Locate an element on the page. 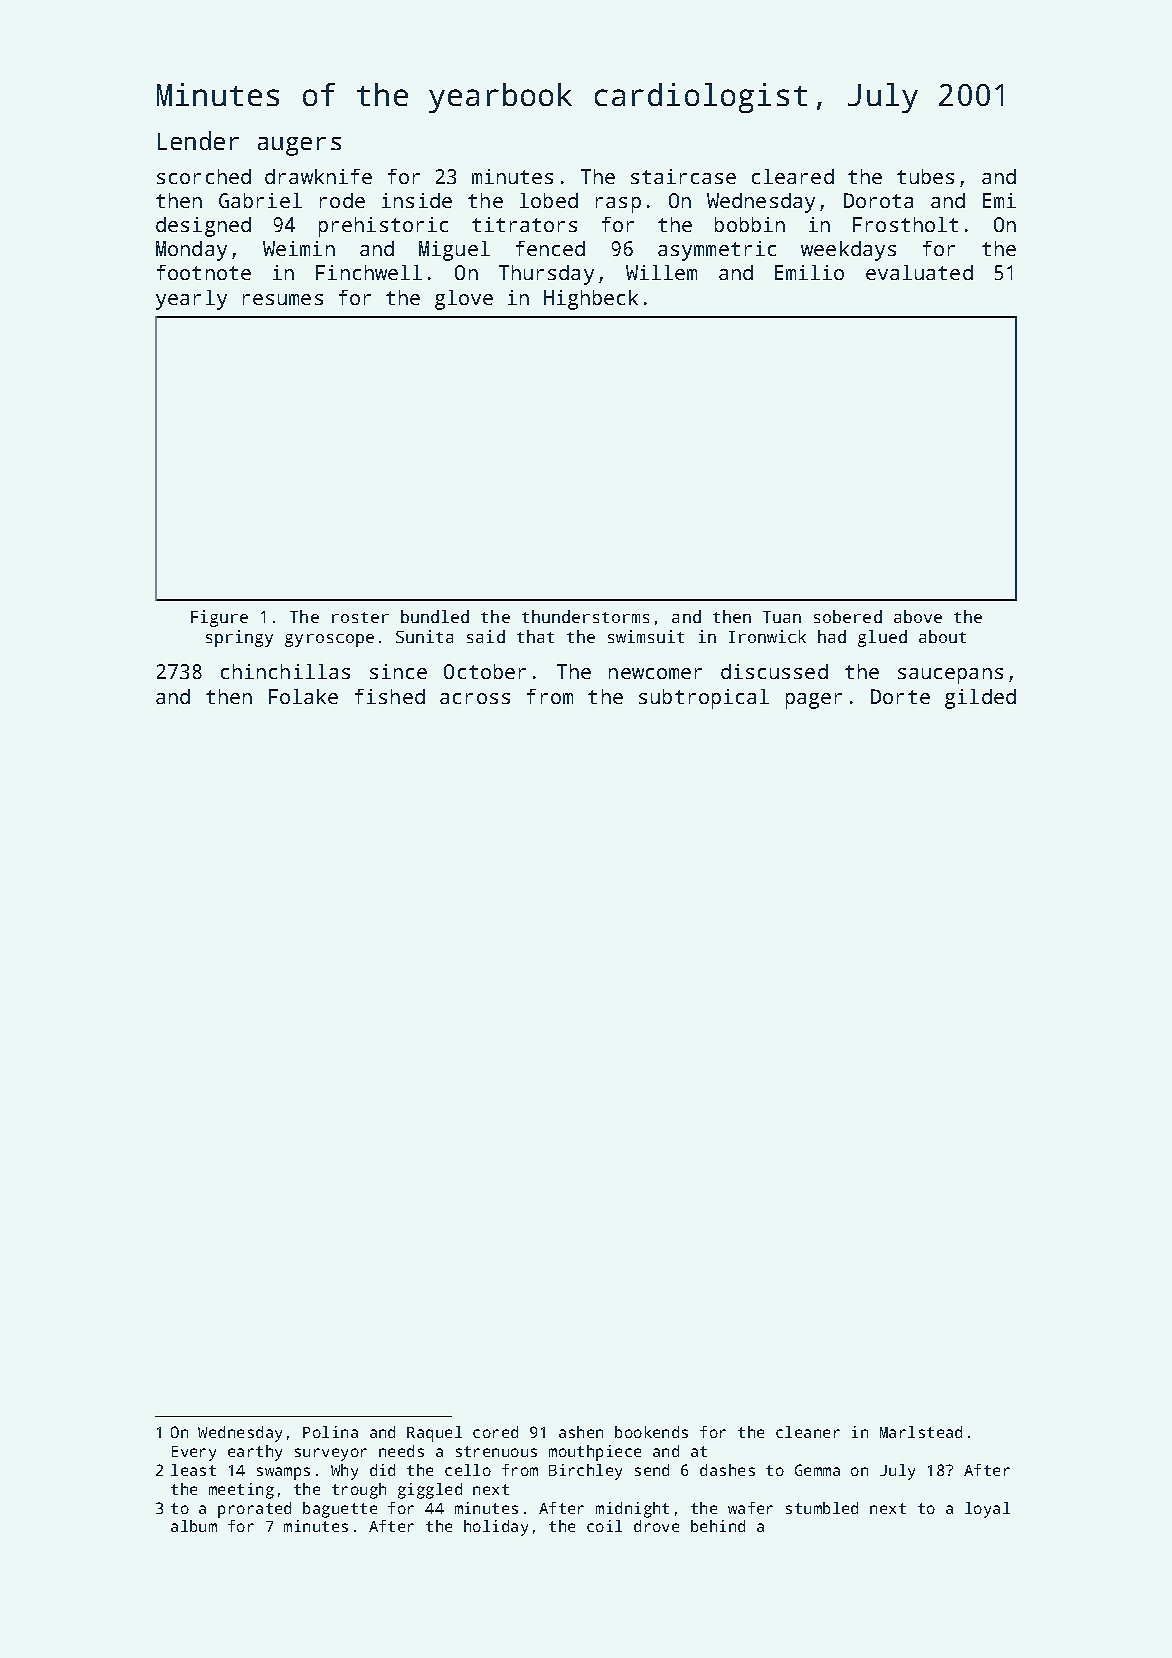  subtropical is located at coordinates (704, 699).
